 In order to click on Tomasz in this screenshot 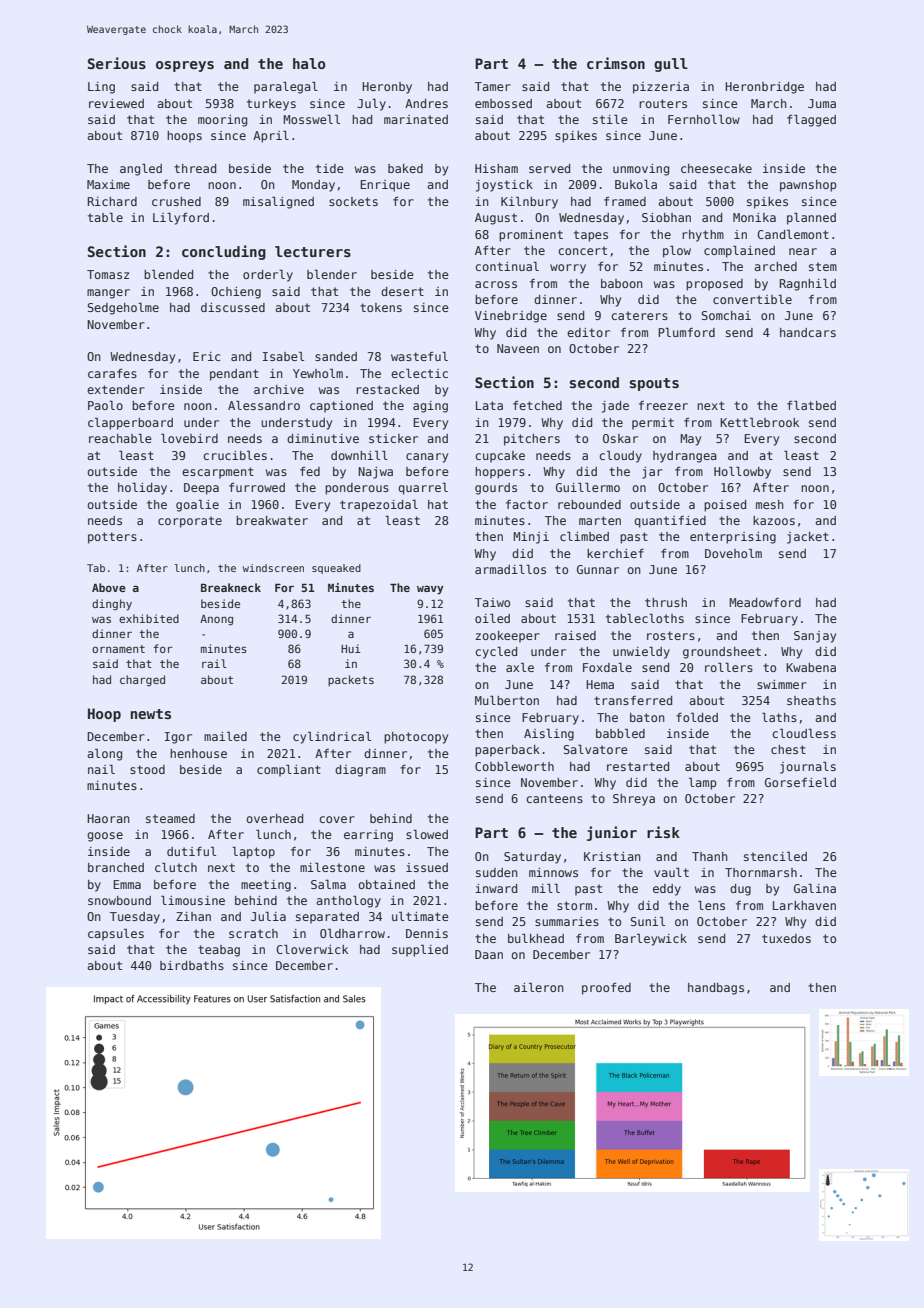, I will do `click(108, 274)`.
